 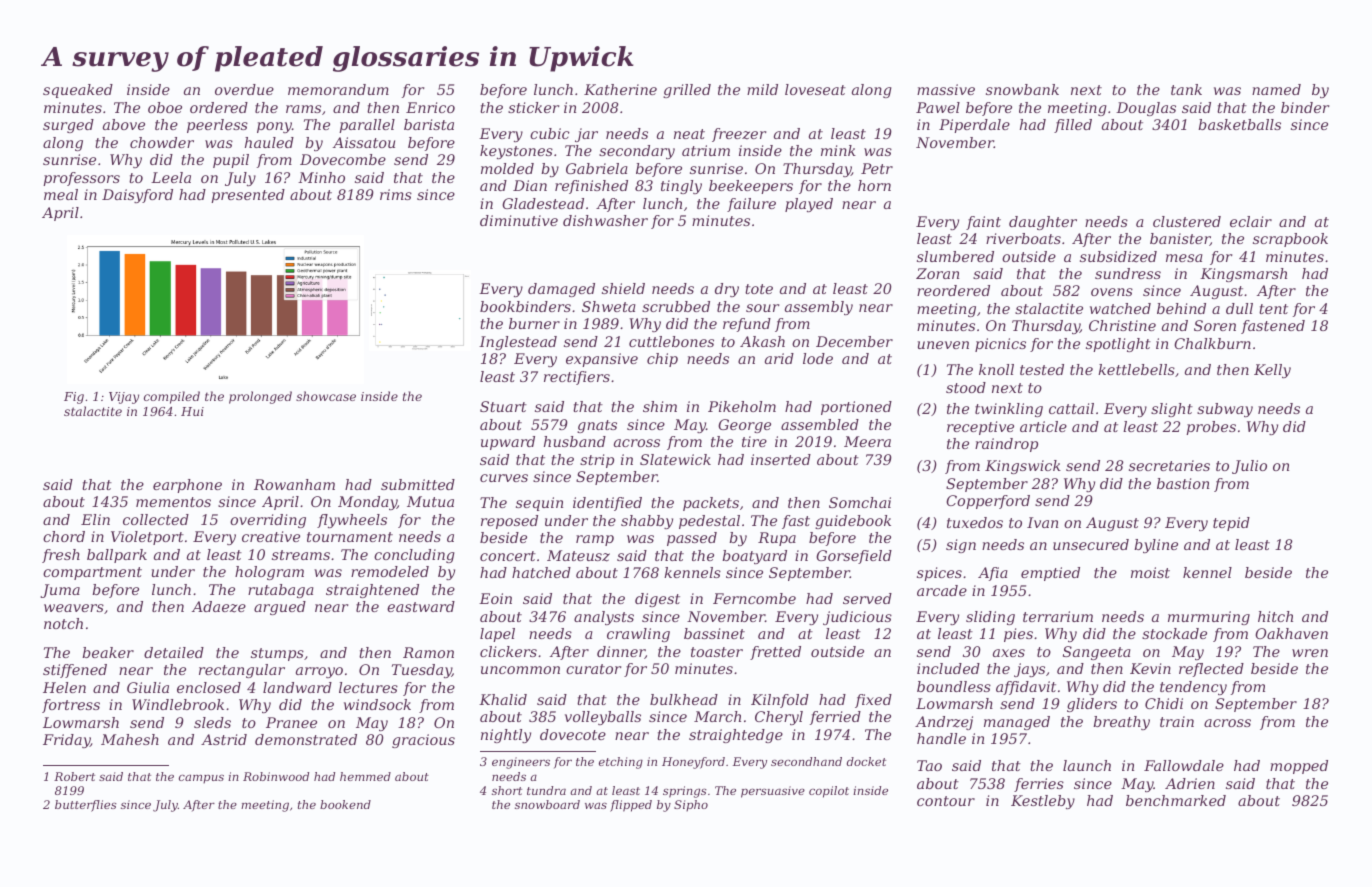 What do you see at coordinates (507, 168) in the screenshot?
I see `molded` at bounding box center [507, 168].
